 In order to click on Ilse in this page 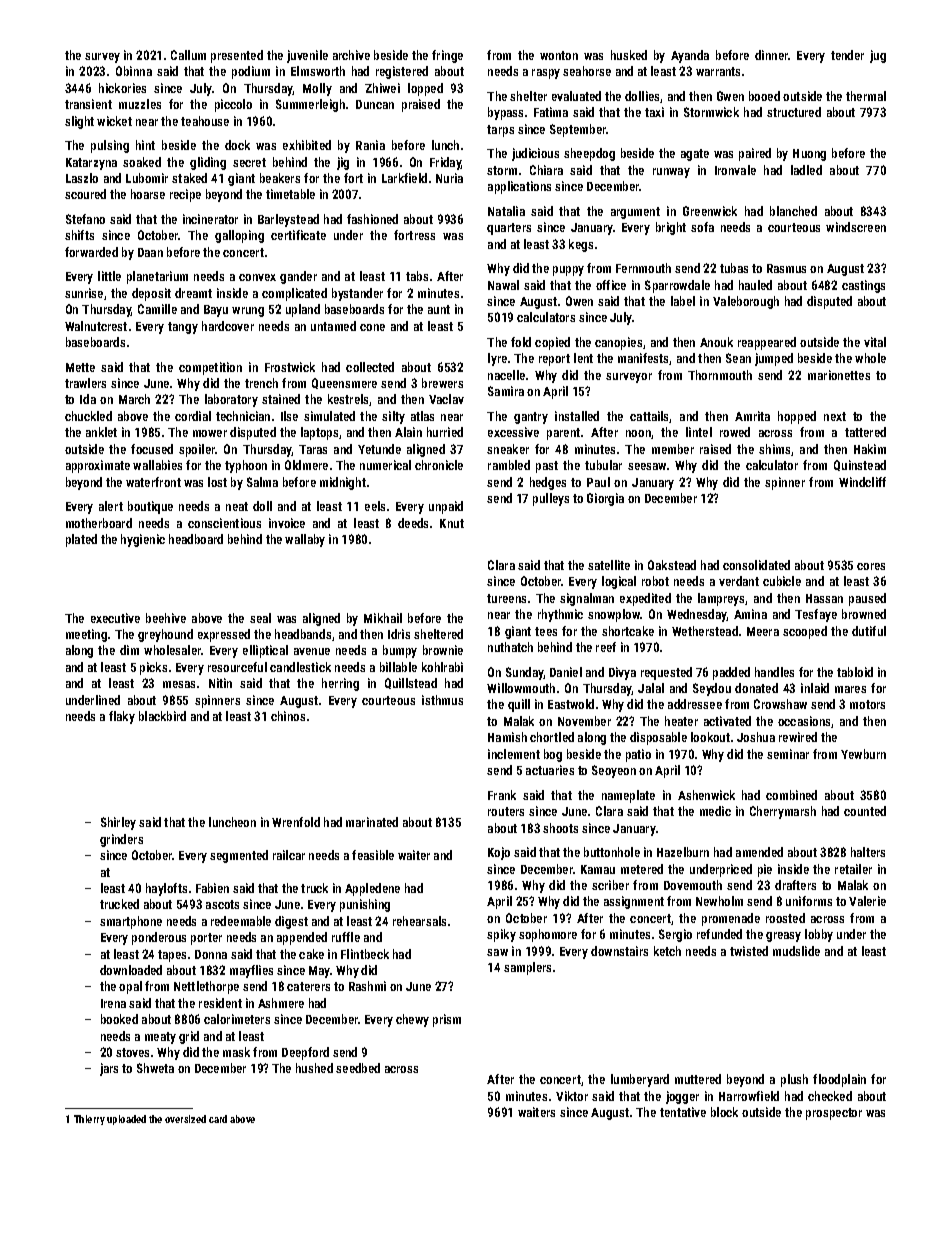, I will do `click(289, 416)`.
